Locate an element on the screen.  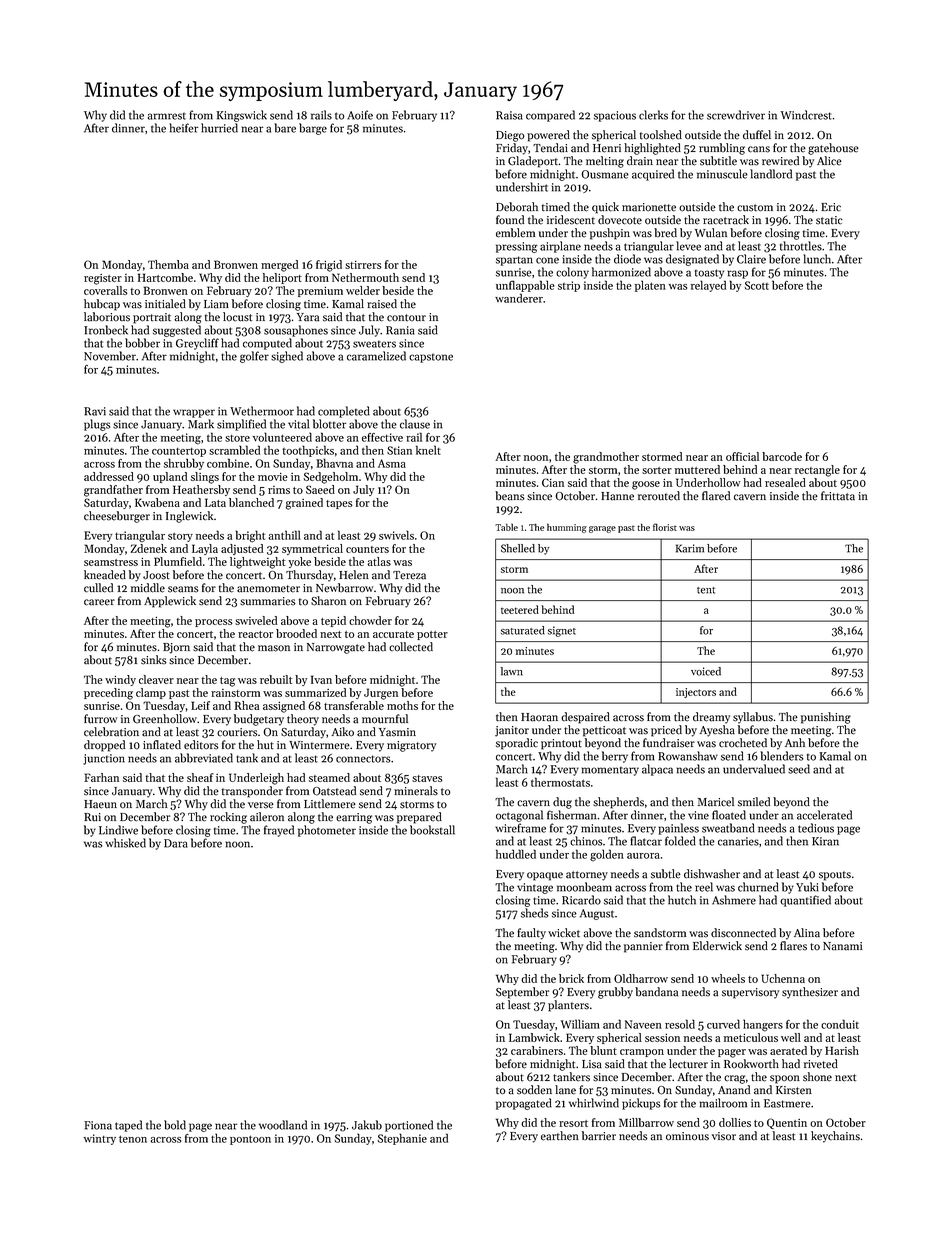
Cian is located at coordinates (553, 482).
